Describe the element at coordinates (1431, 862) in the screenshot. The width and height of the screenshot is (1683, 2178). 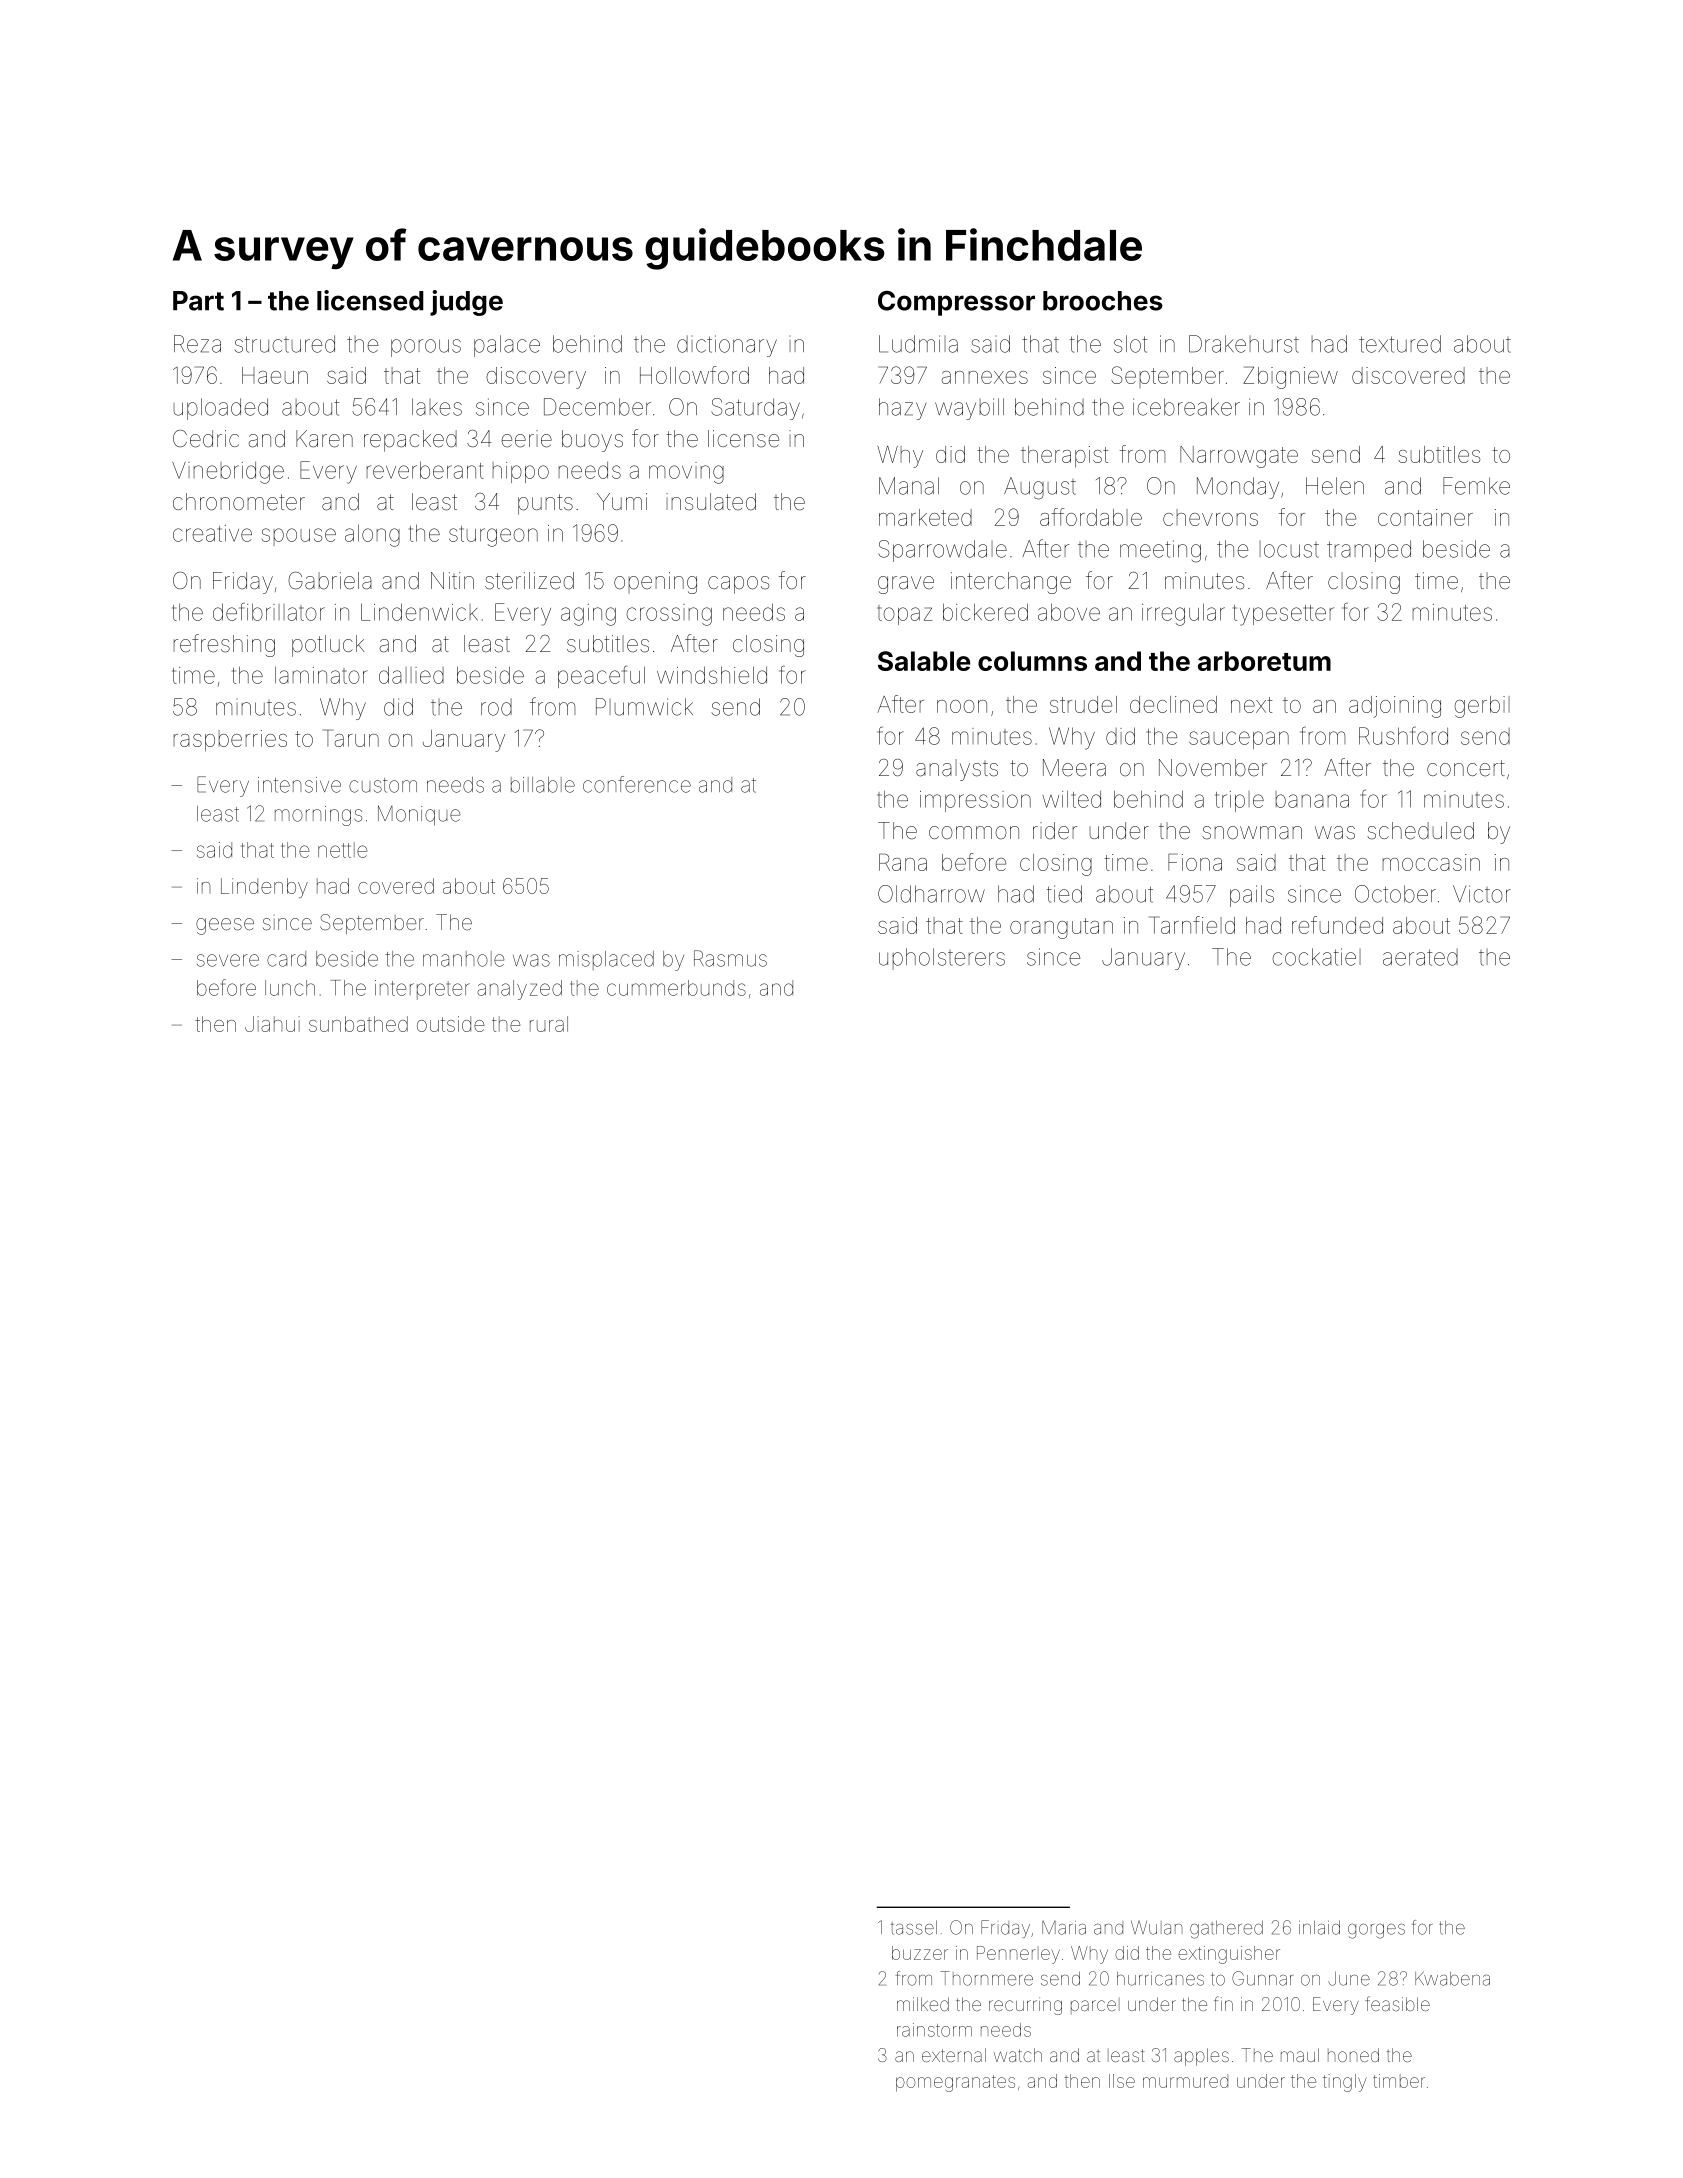
I see `moccasin` at that location.
